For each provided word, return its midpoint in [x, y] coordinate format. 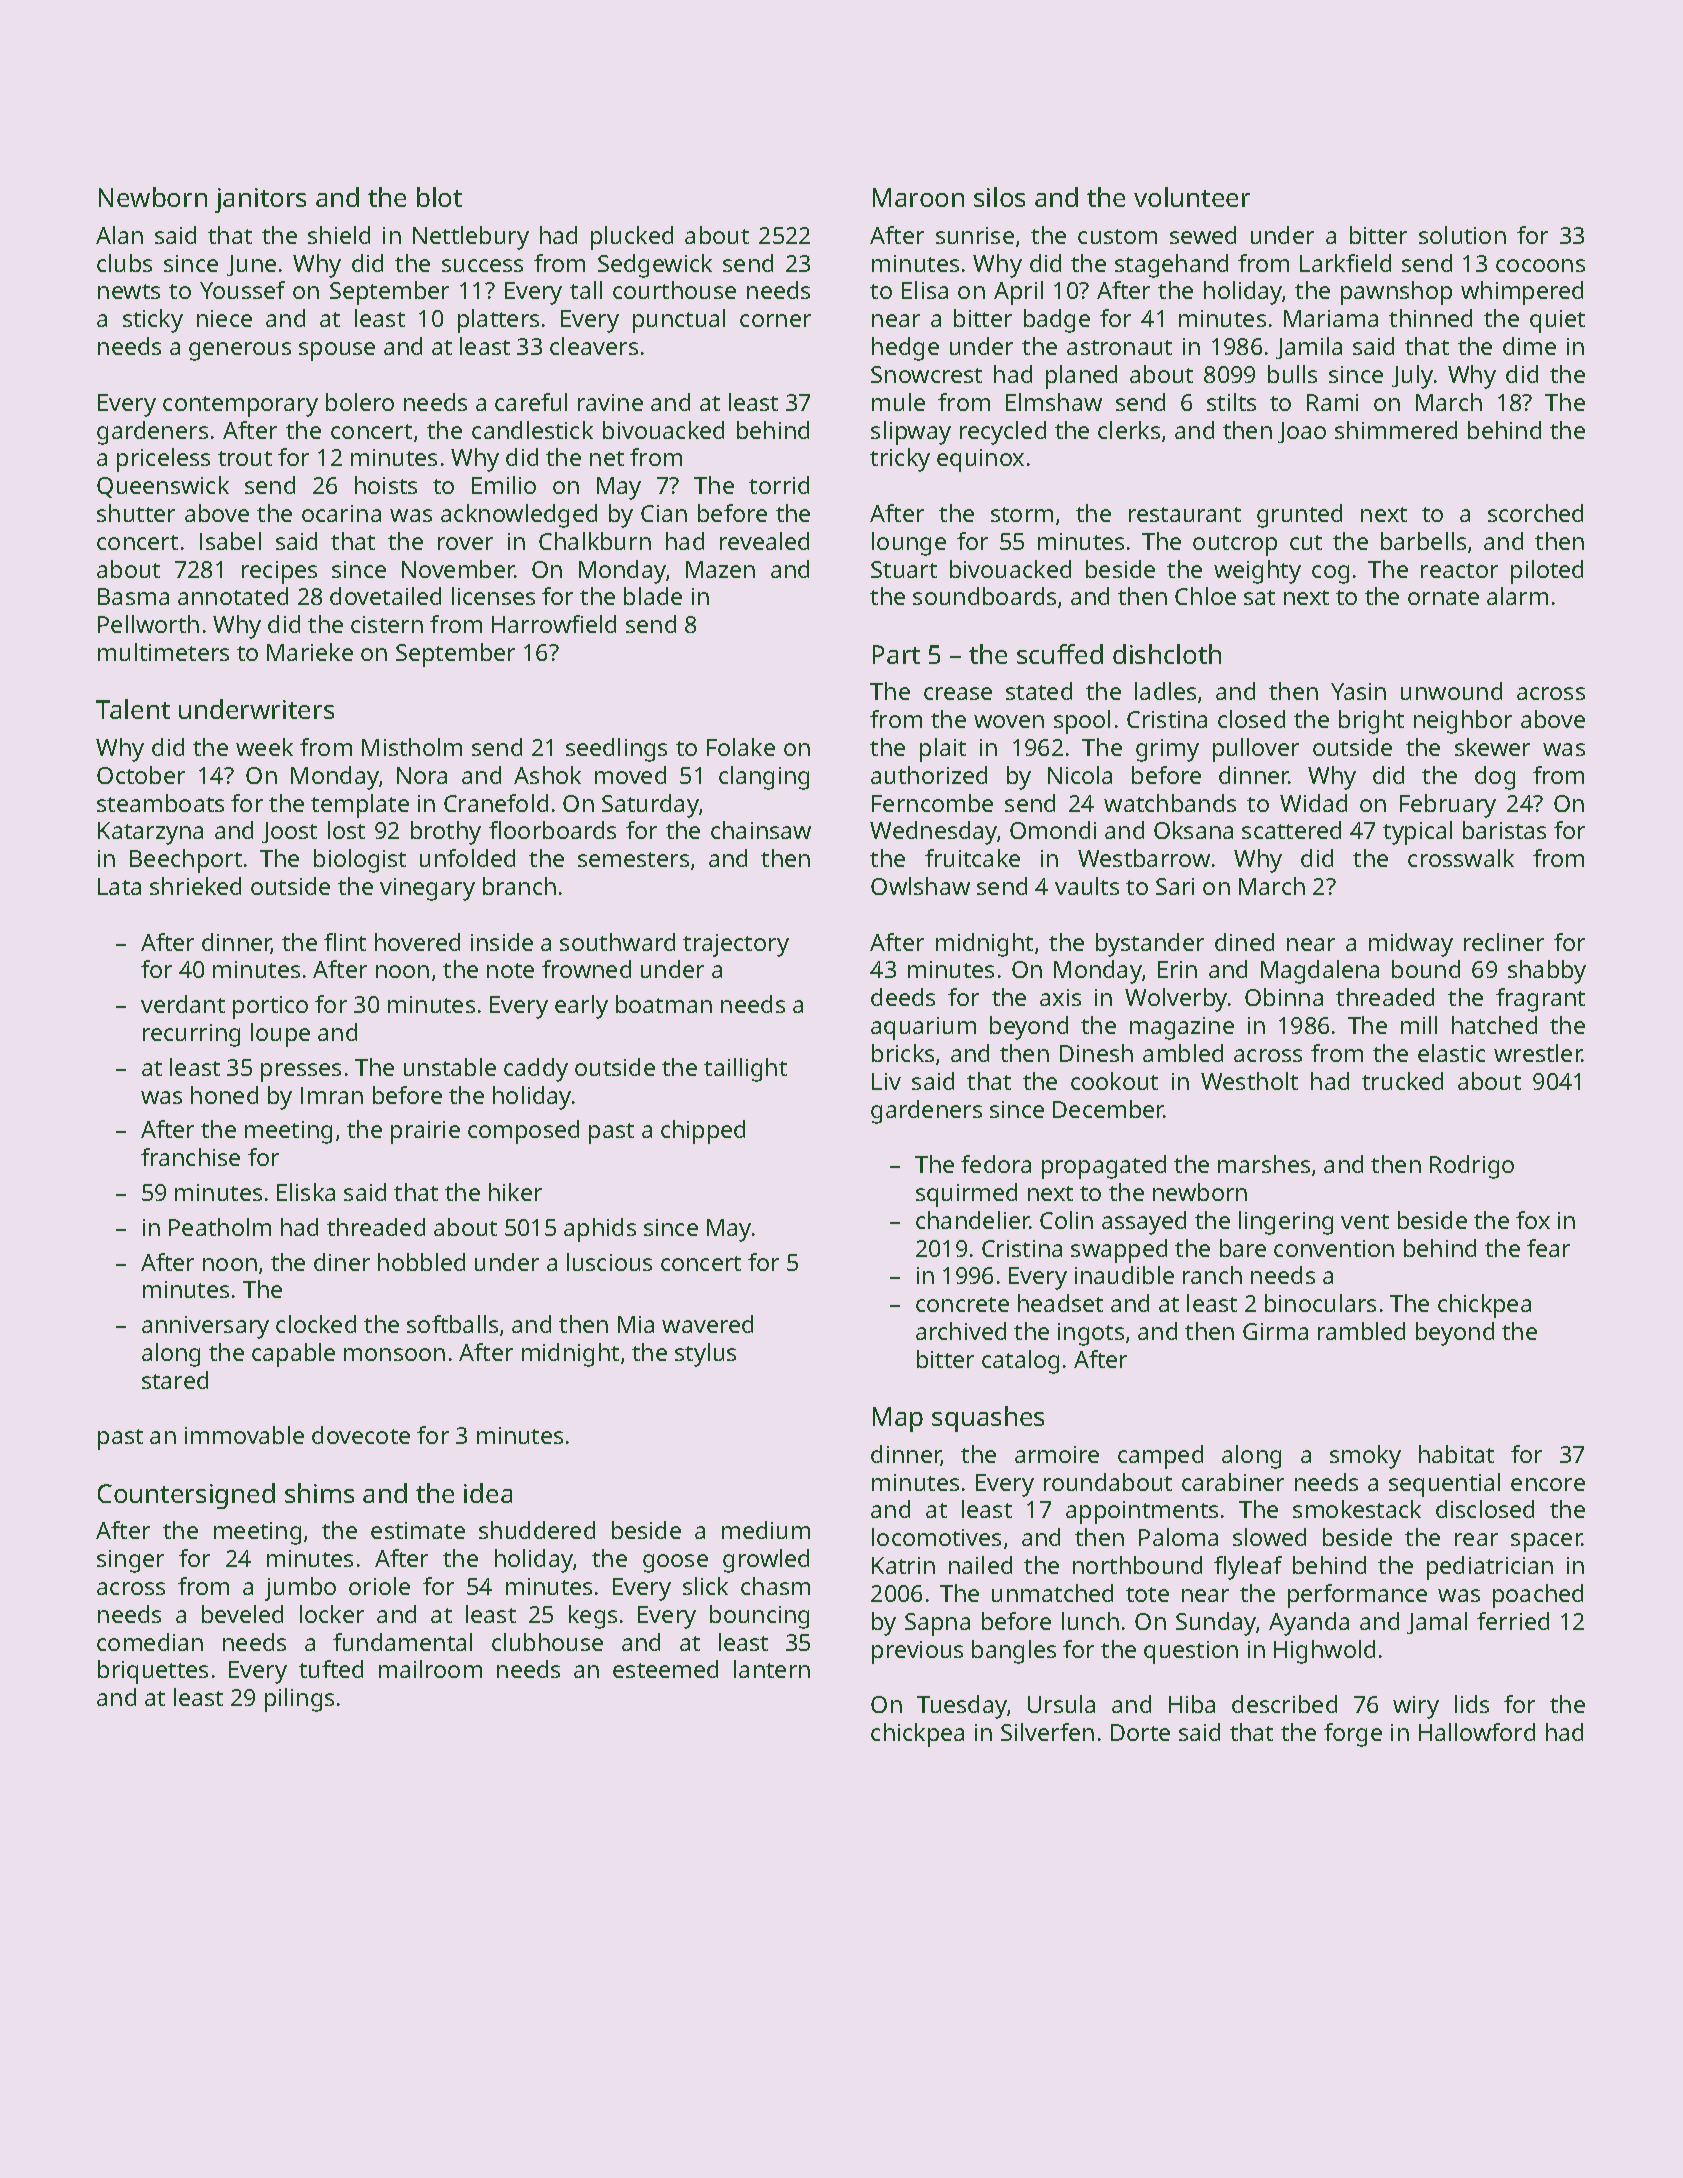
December [1108, 1109]
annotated [233, 596]
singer [130, 1561]
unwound [1451, 691]
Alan [119, 235]
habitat [1456, 1454]
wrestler [1538, 1053]
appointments [1142, 1512]
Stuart [904, 569]
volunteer [1192, 197]
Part [896, 654]
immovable [244, 1435]
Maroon [918, 197]
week [264, 747]
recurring [191, 1035]
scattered [1291, 830]
